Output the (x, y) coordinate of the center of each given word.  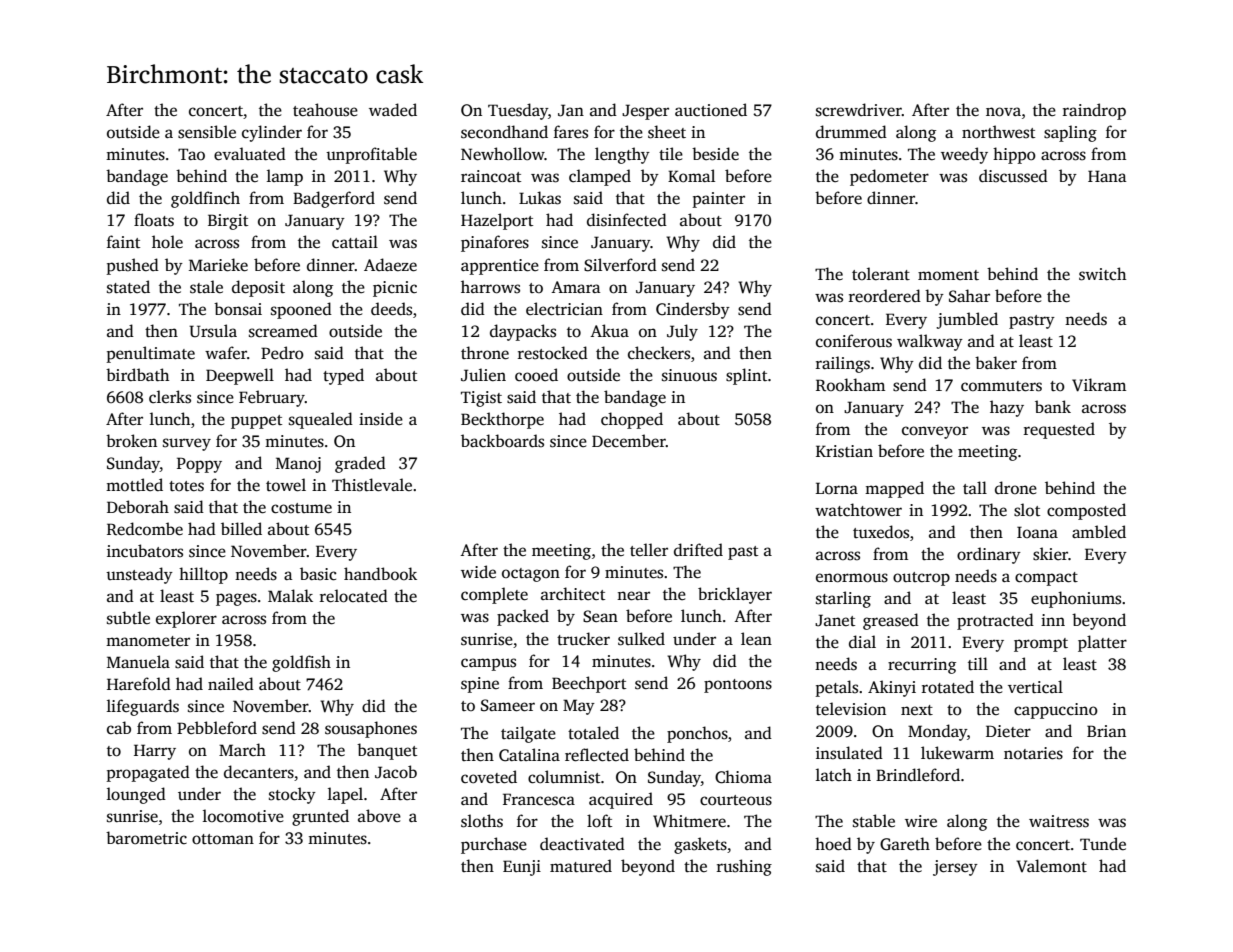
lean (756, 638)
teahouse (325, 110)
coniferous (854, 341)
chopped (632, 420)
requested (1059, 430)
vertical (1035, 686)
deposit (258, 288)
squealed (321, 420)
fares (571, 132)
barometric (146, 838)
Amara (575, 287)
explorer (186, 619)
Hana (1107, 176)
